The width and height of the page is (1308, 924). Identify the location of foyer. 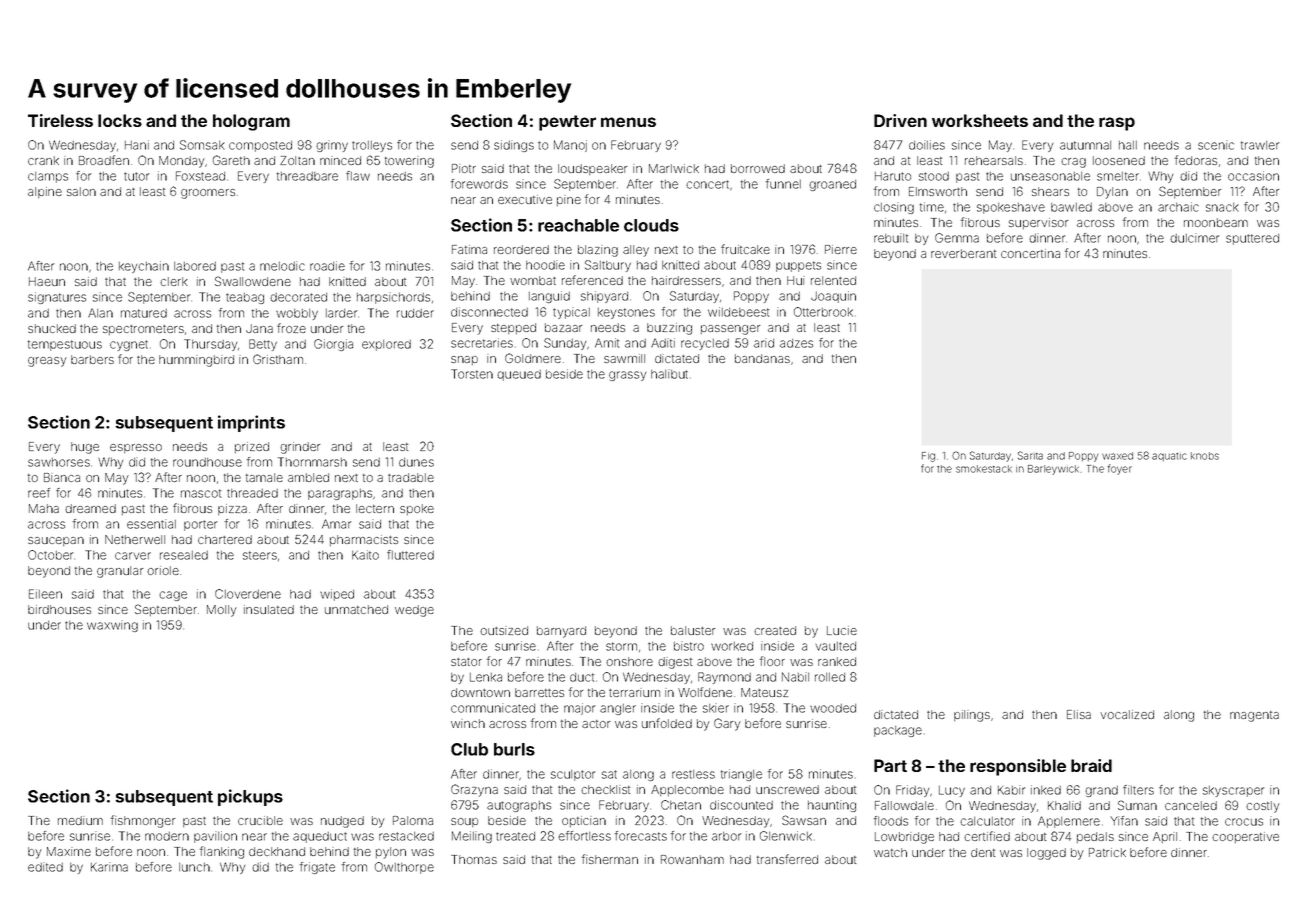
(1120, 469).
